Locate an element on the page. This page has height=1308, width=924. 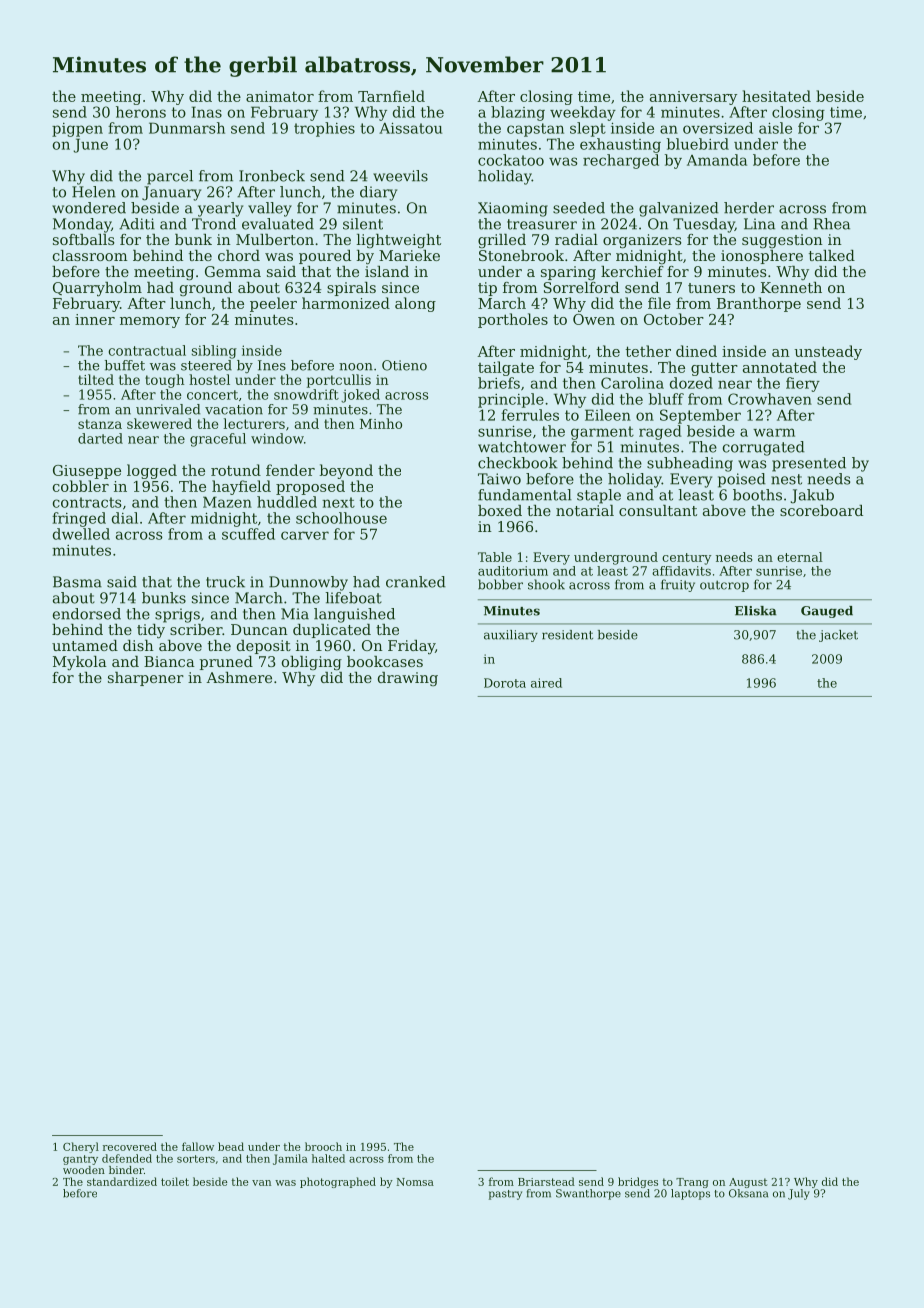
standardized is located at coordinates (122, 1181).
